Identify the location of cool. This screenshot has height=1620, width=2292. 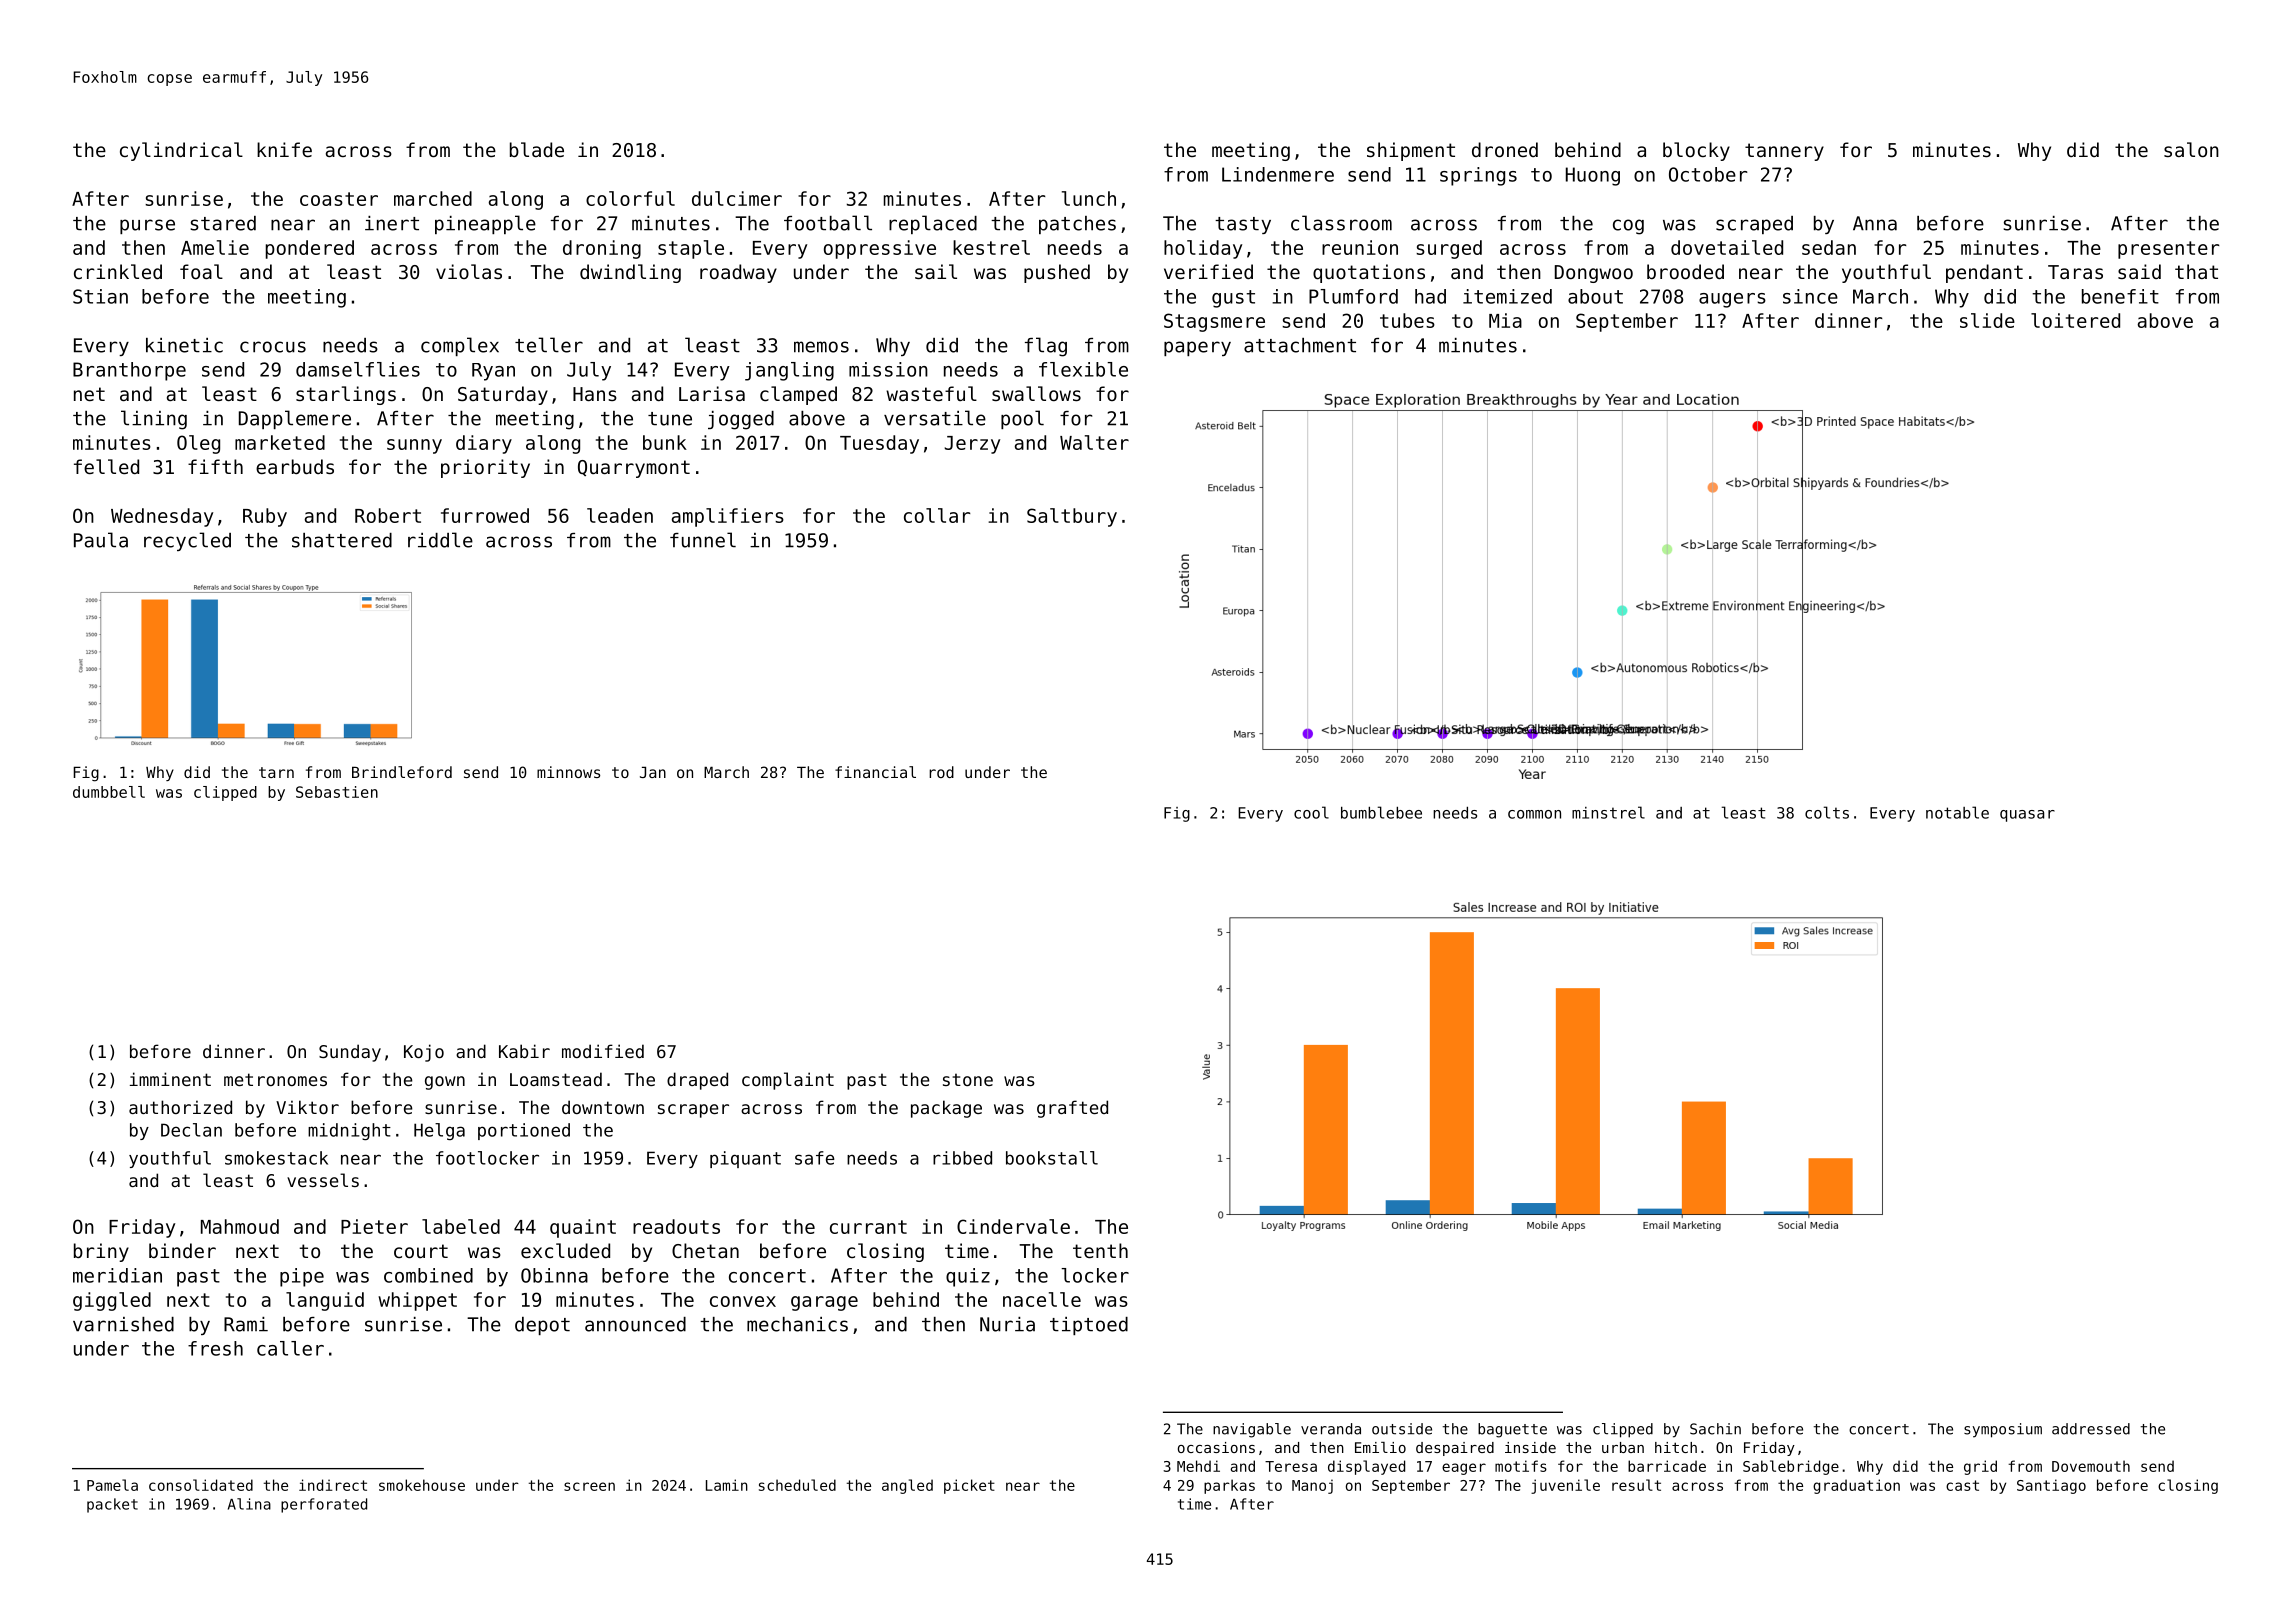
(1311, 812).
